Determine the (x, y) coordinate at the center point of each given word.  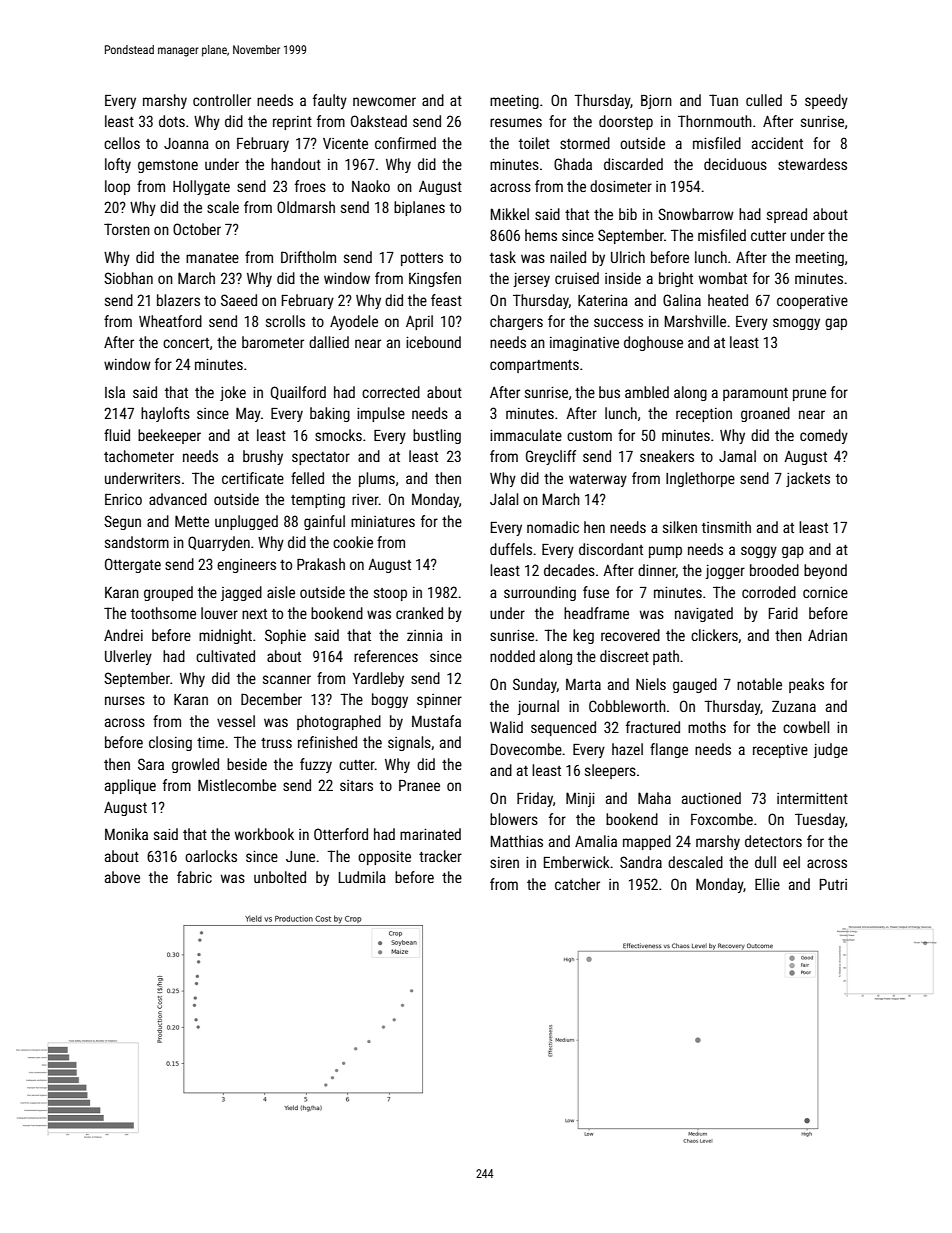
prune (809, 395)
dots (172, 121)
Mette (192, 521)
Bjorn (656, 102)
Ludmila (362, 877)
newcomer (384, 101)
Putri (833, 884)
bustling (437, 436)
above (122, 877)
